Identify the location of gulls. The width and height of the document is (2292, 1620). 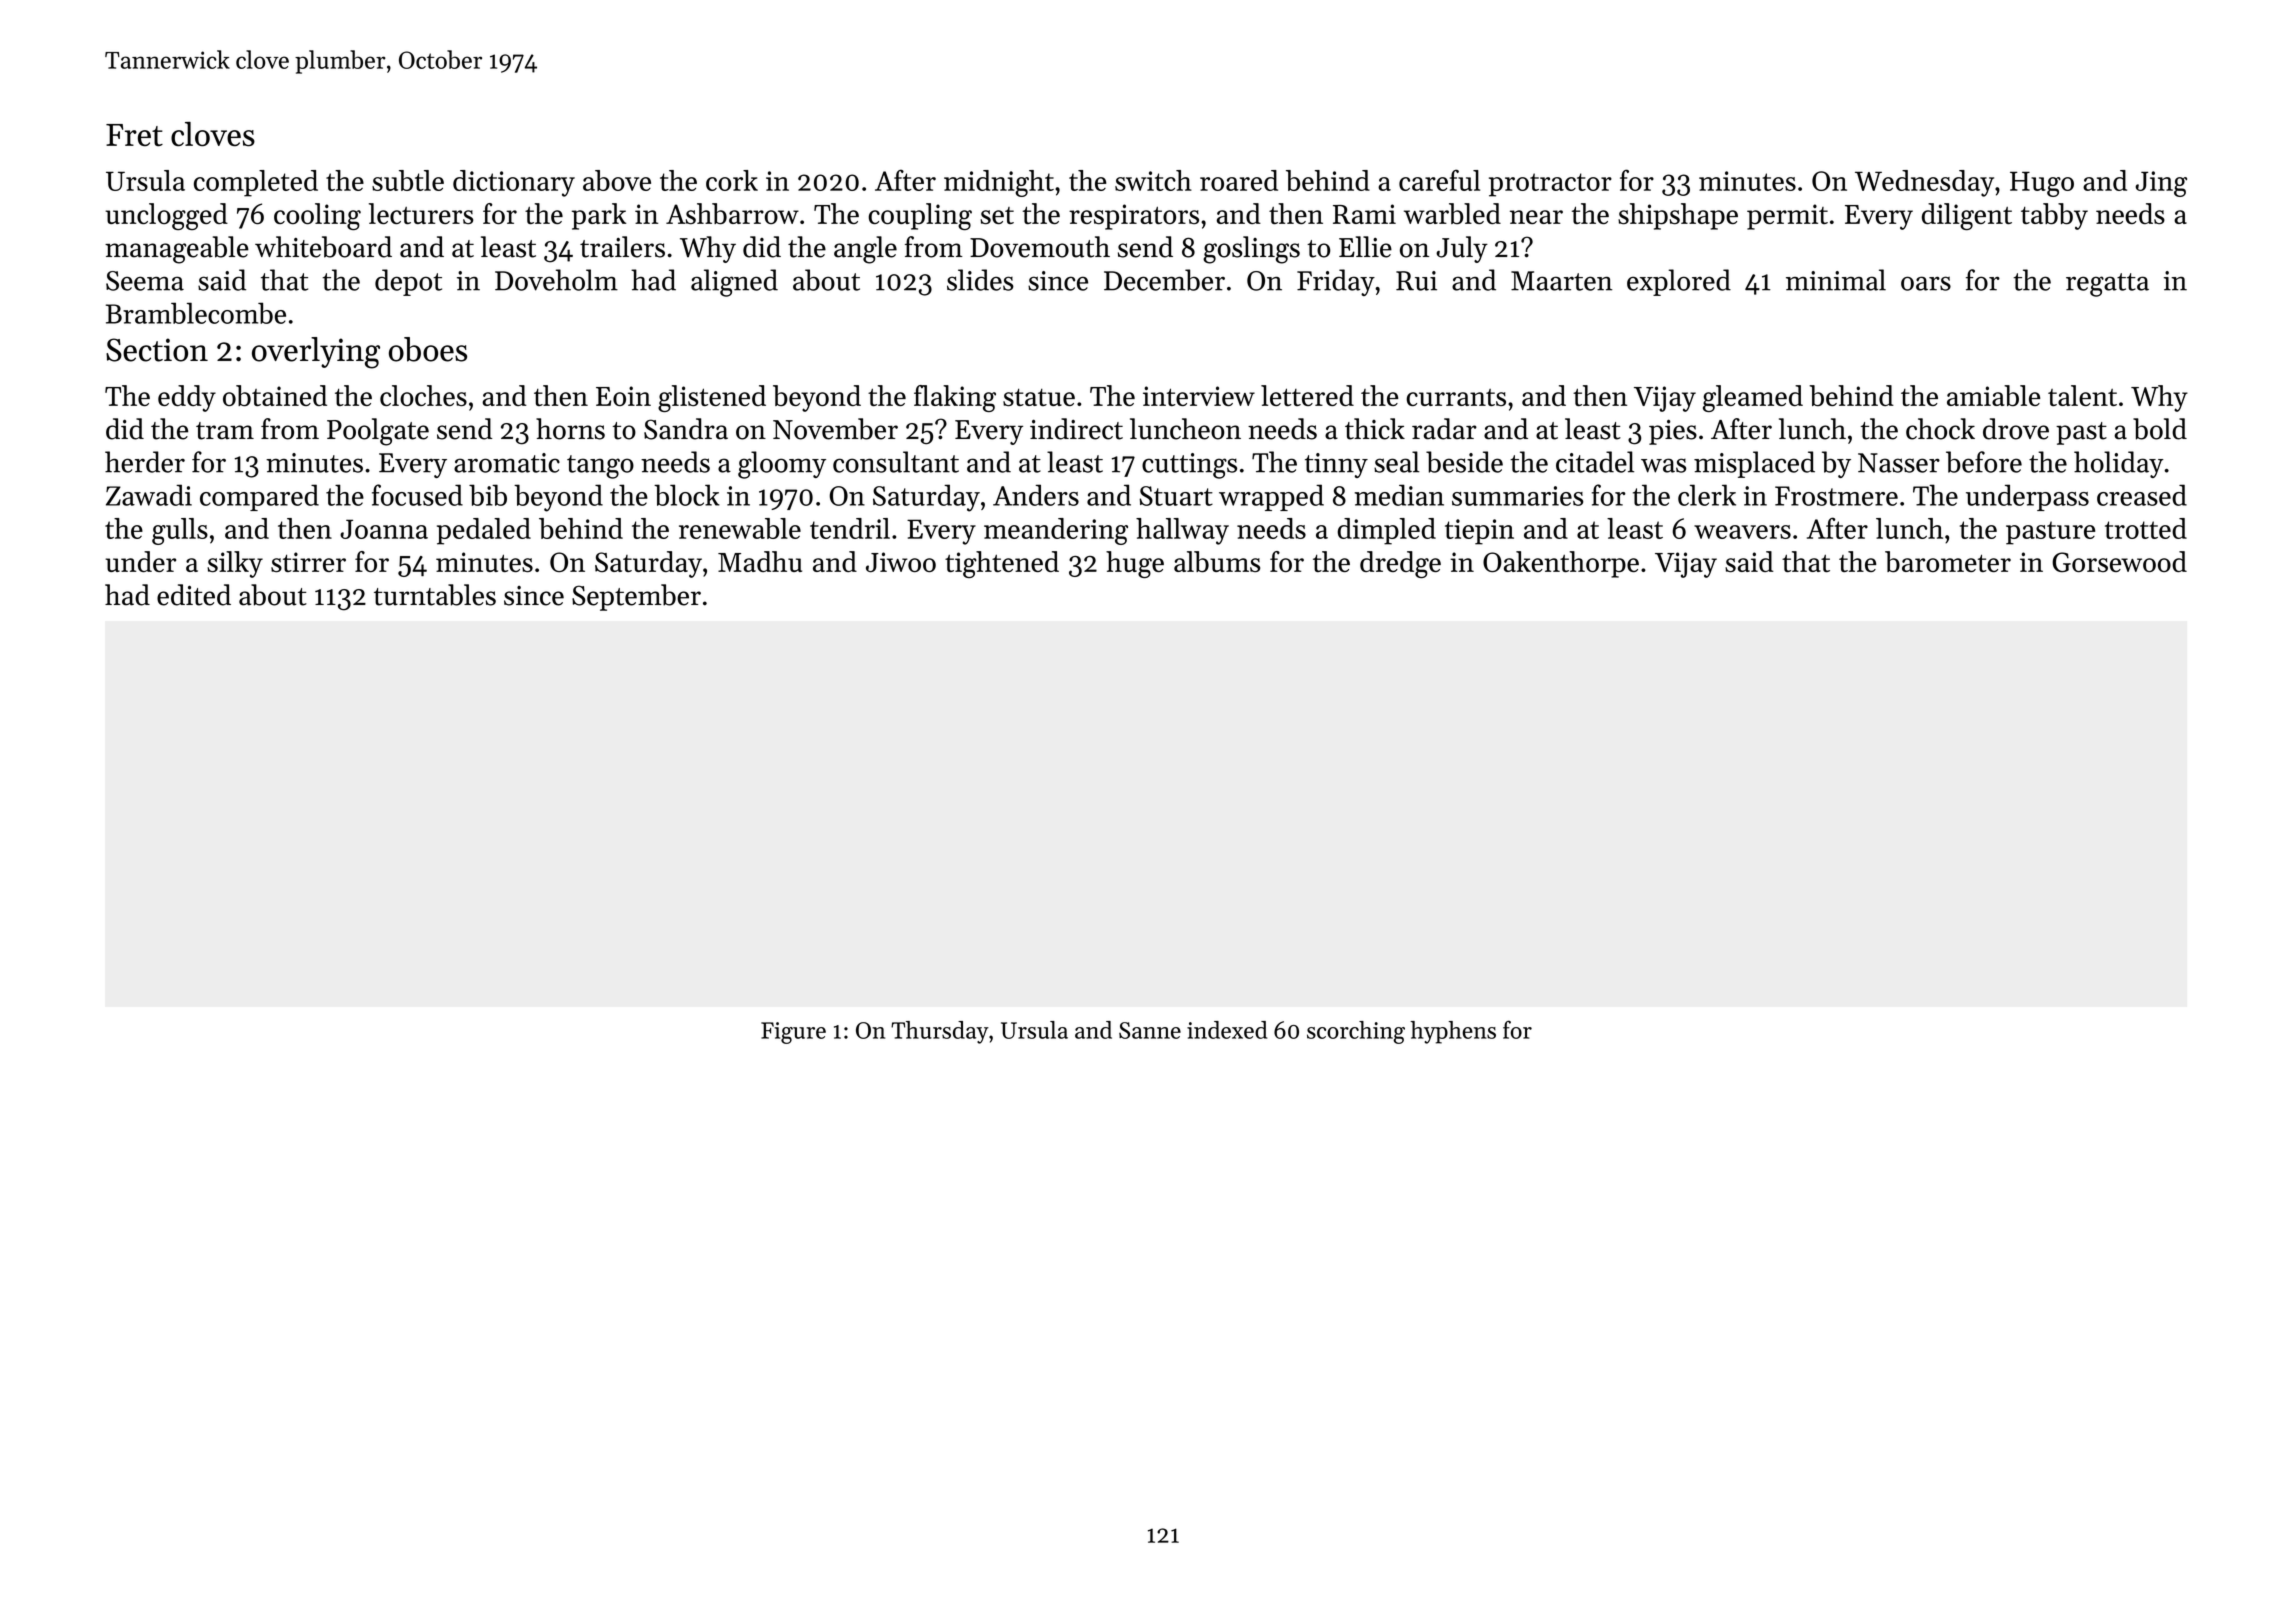
(180, 531).
